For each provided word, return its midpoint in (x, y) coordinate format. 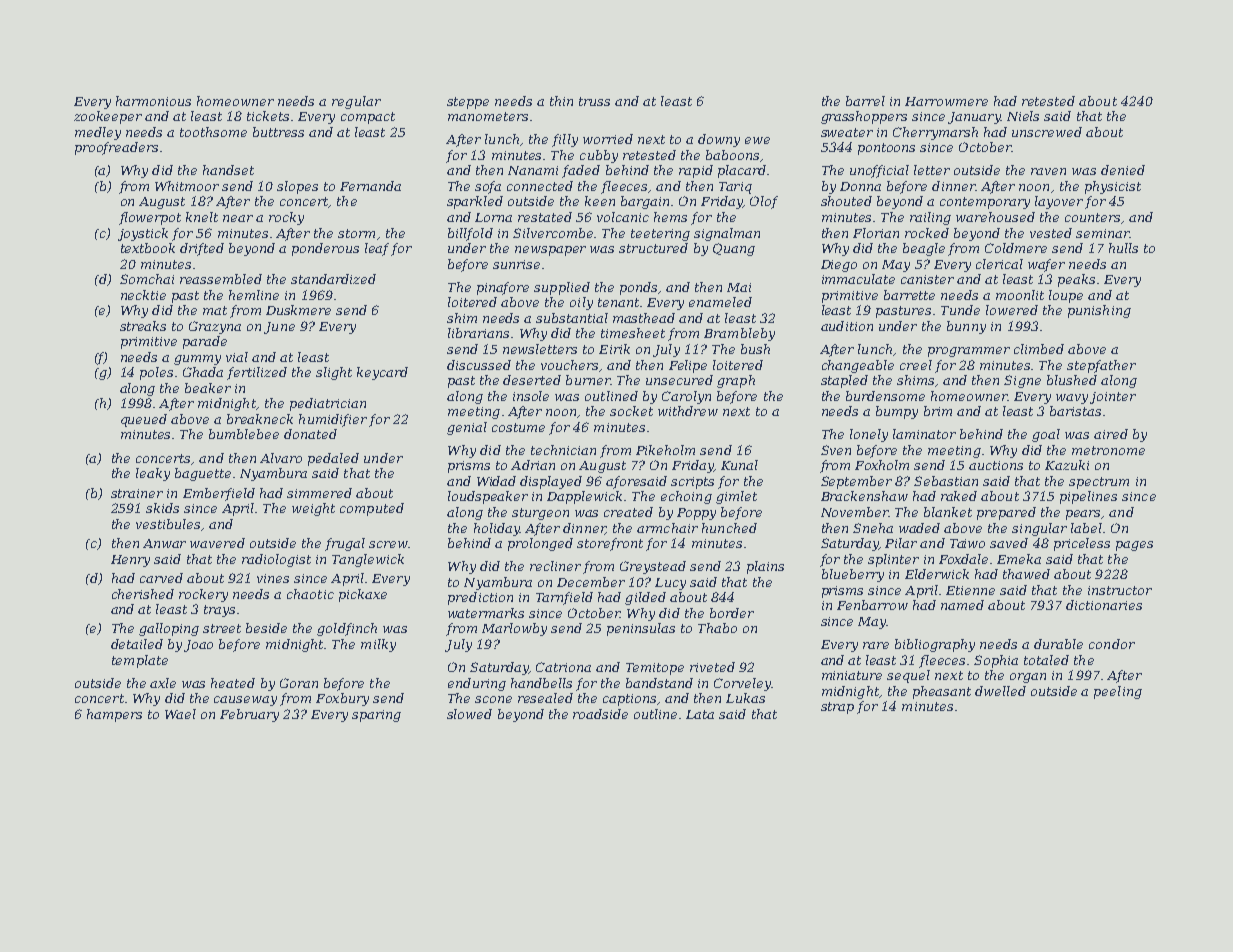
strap (837, 708)
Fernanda (370, 186)
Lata (700, 714)
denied (1123, 170)
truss (594, 101)
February (249, 715)
